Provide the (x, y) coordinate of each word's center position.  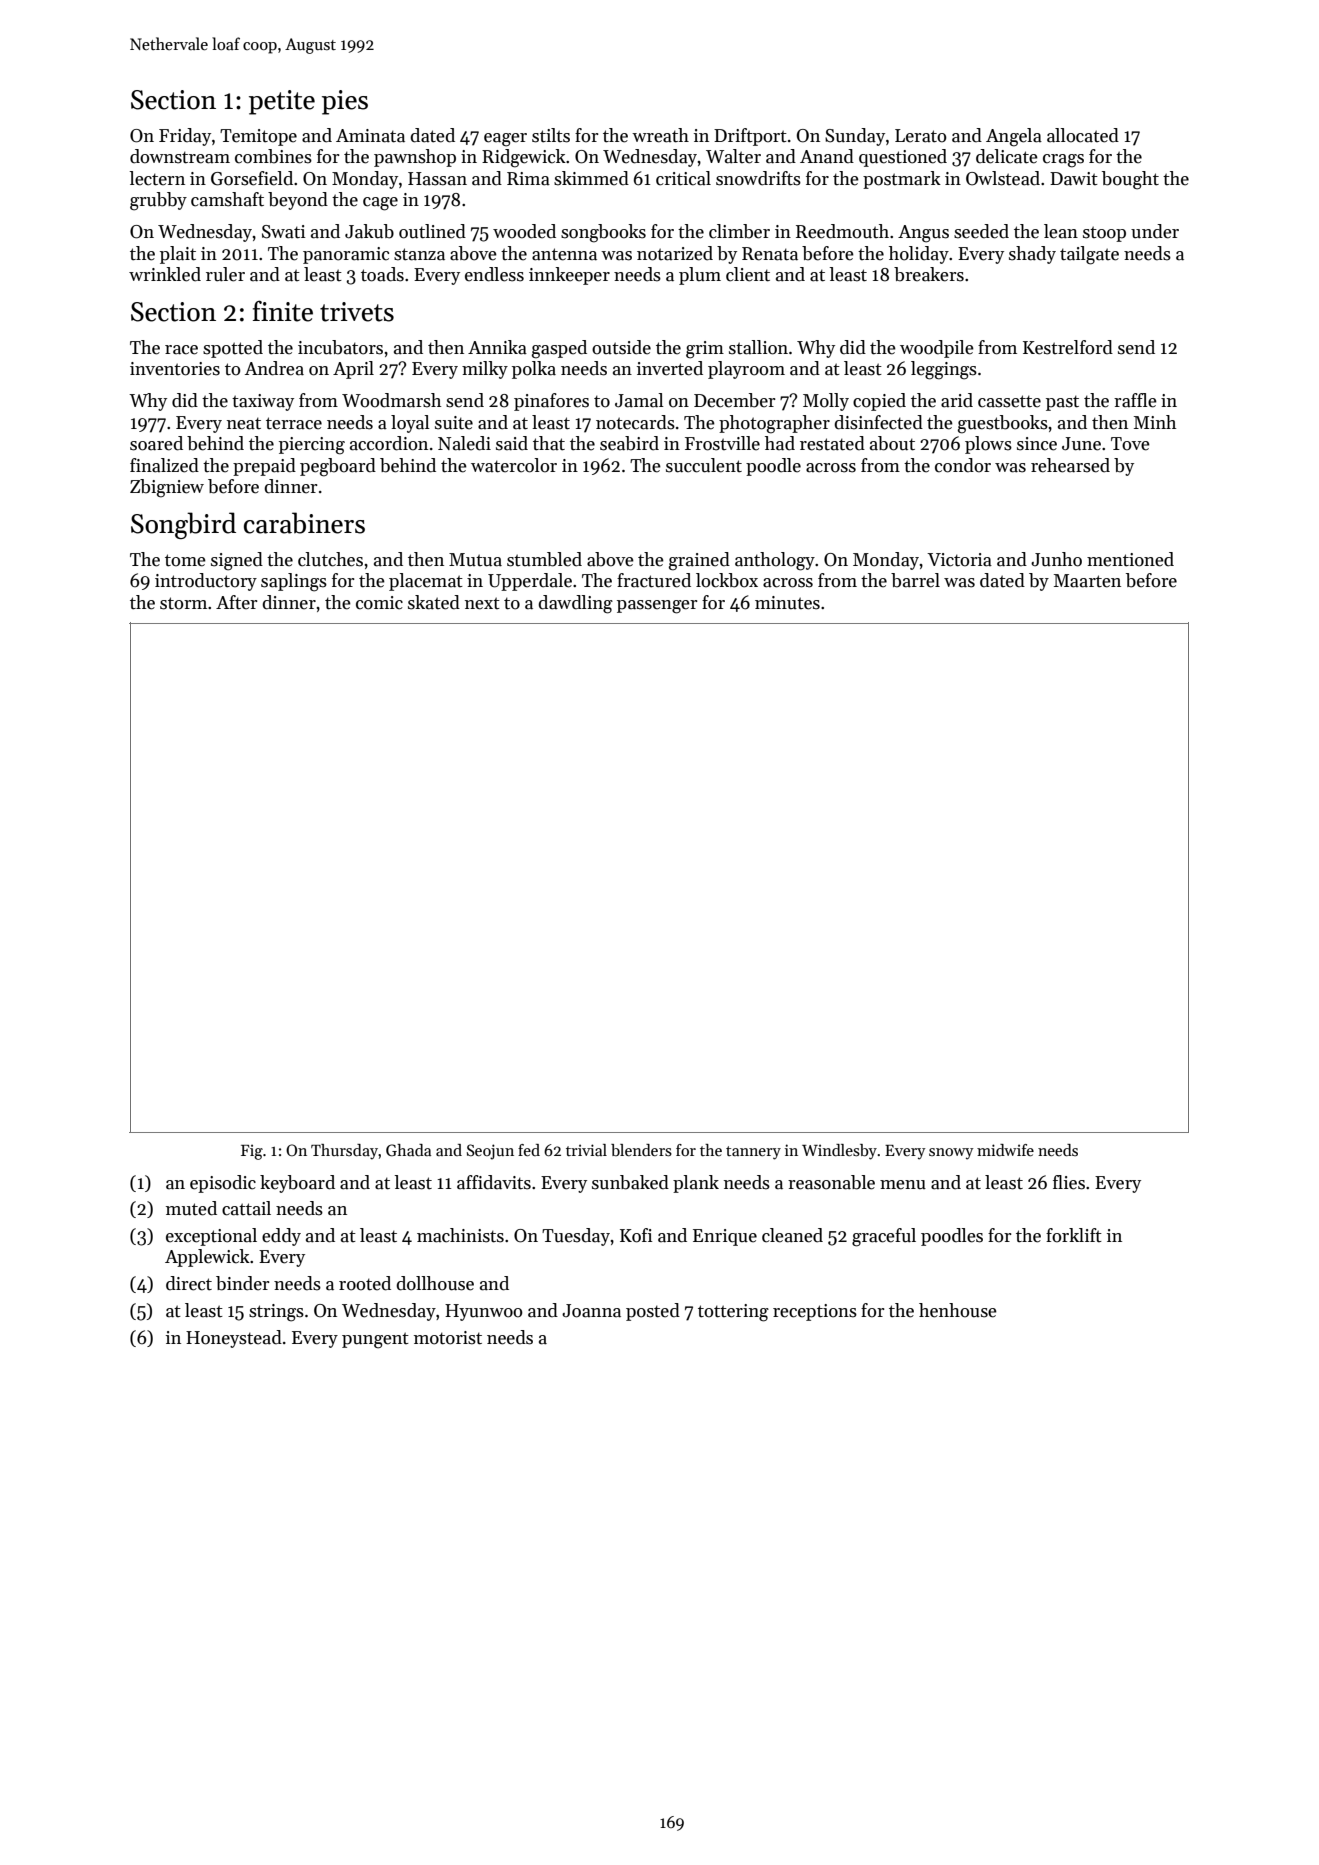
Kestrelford (1068, 347)
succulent (704, 465)
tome (185, 560)
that (549, 443)
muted (191, 1208)
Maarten (1087, 581)
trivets (357, 312)
